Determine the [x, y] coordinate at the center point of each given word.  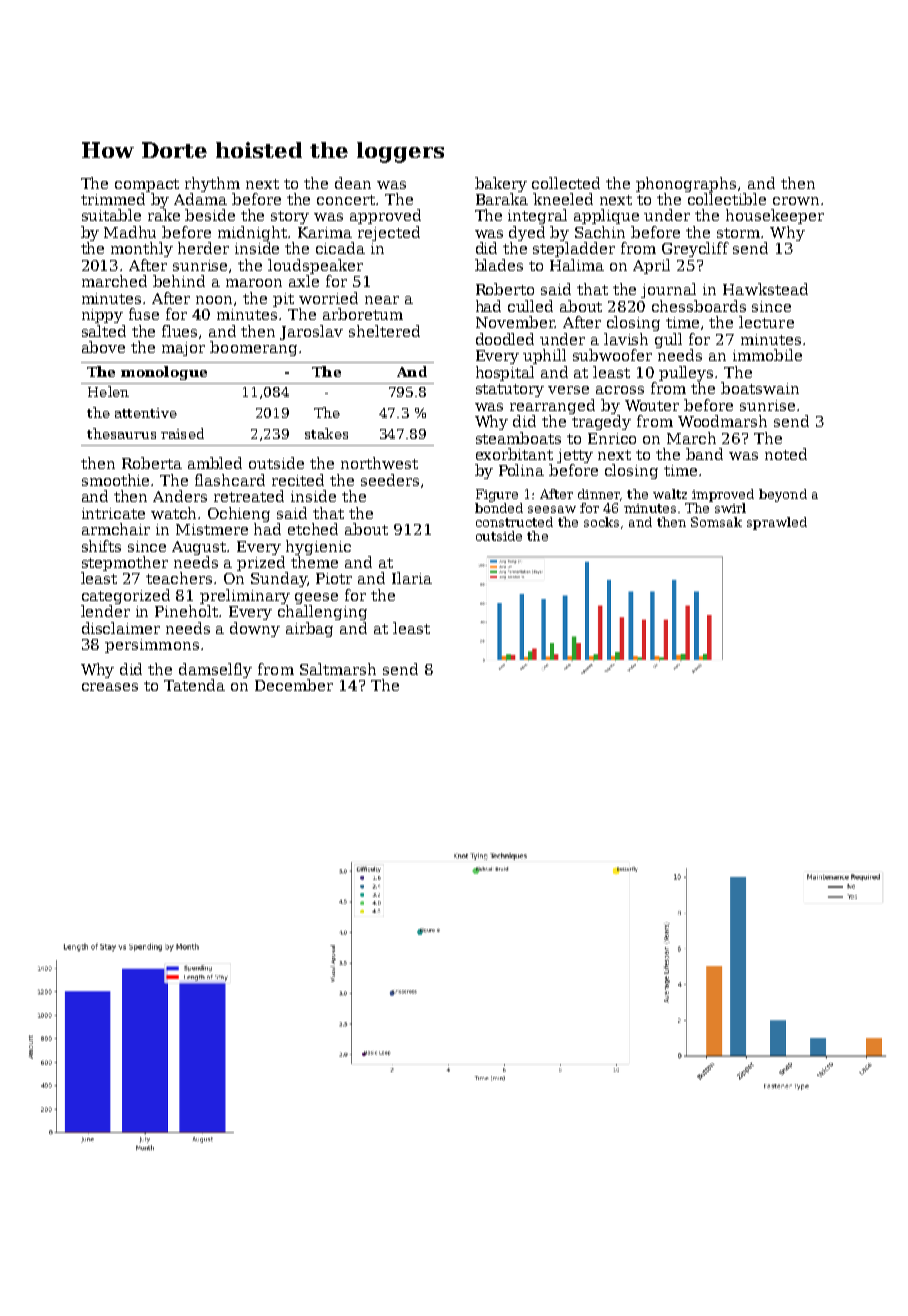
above [103, 347]
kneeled [563, 199]
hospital [505, 373]
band [704, 454]
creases [110, 687]
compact [147, 185]
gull [668, 340]
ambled [215, 463]
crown [796, 201]
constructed [514, 522]
